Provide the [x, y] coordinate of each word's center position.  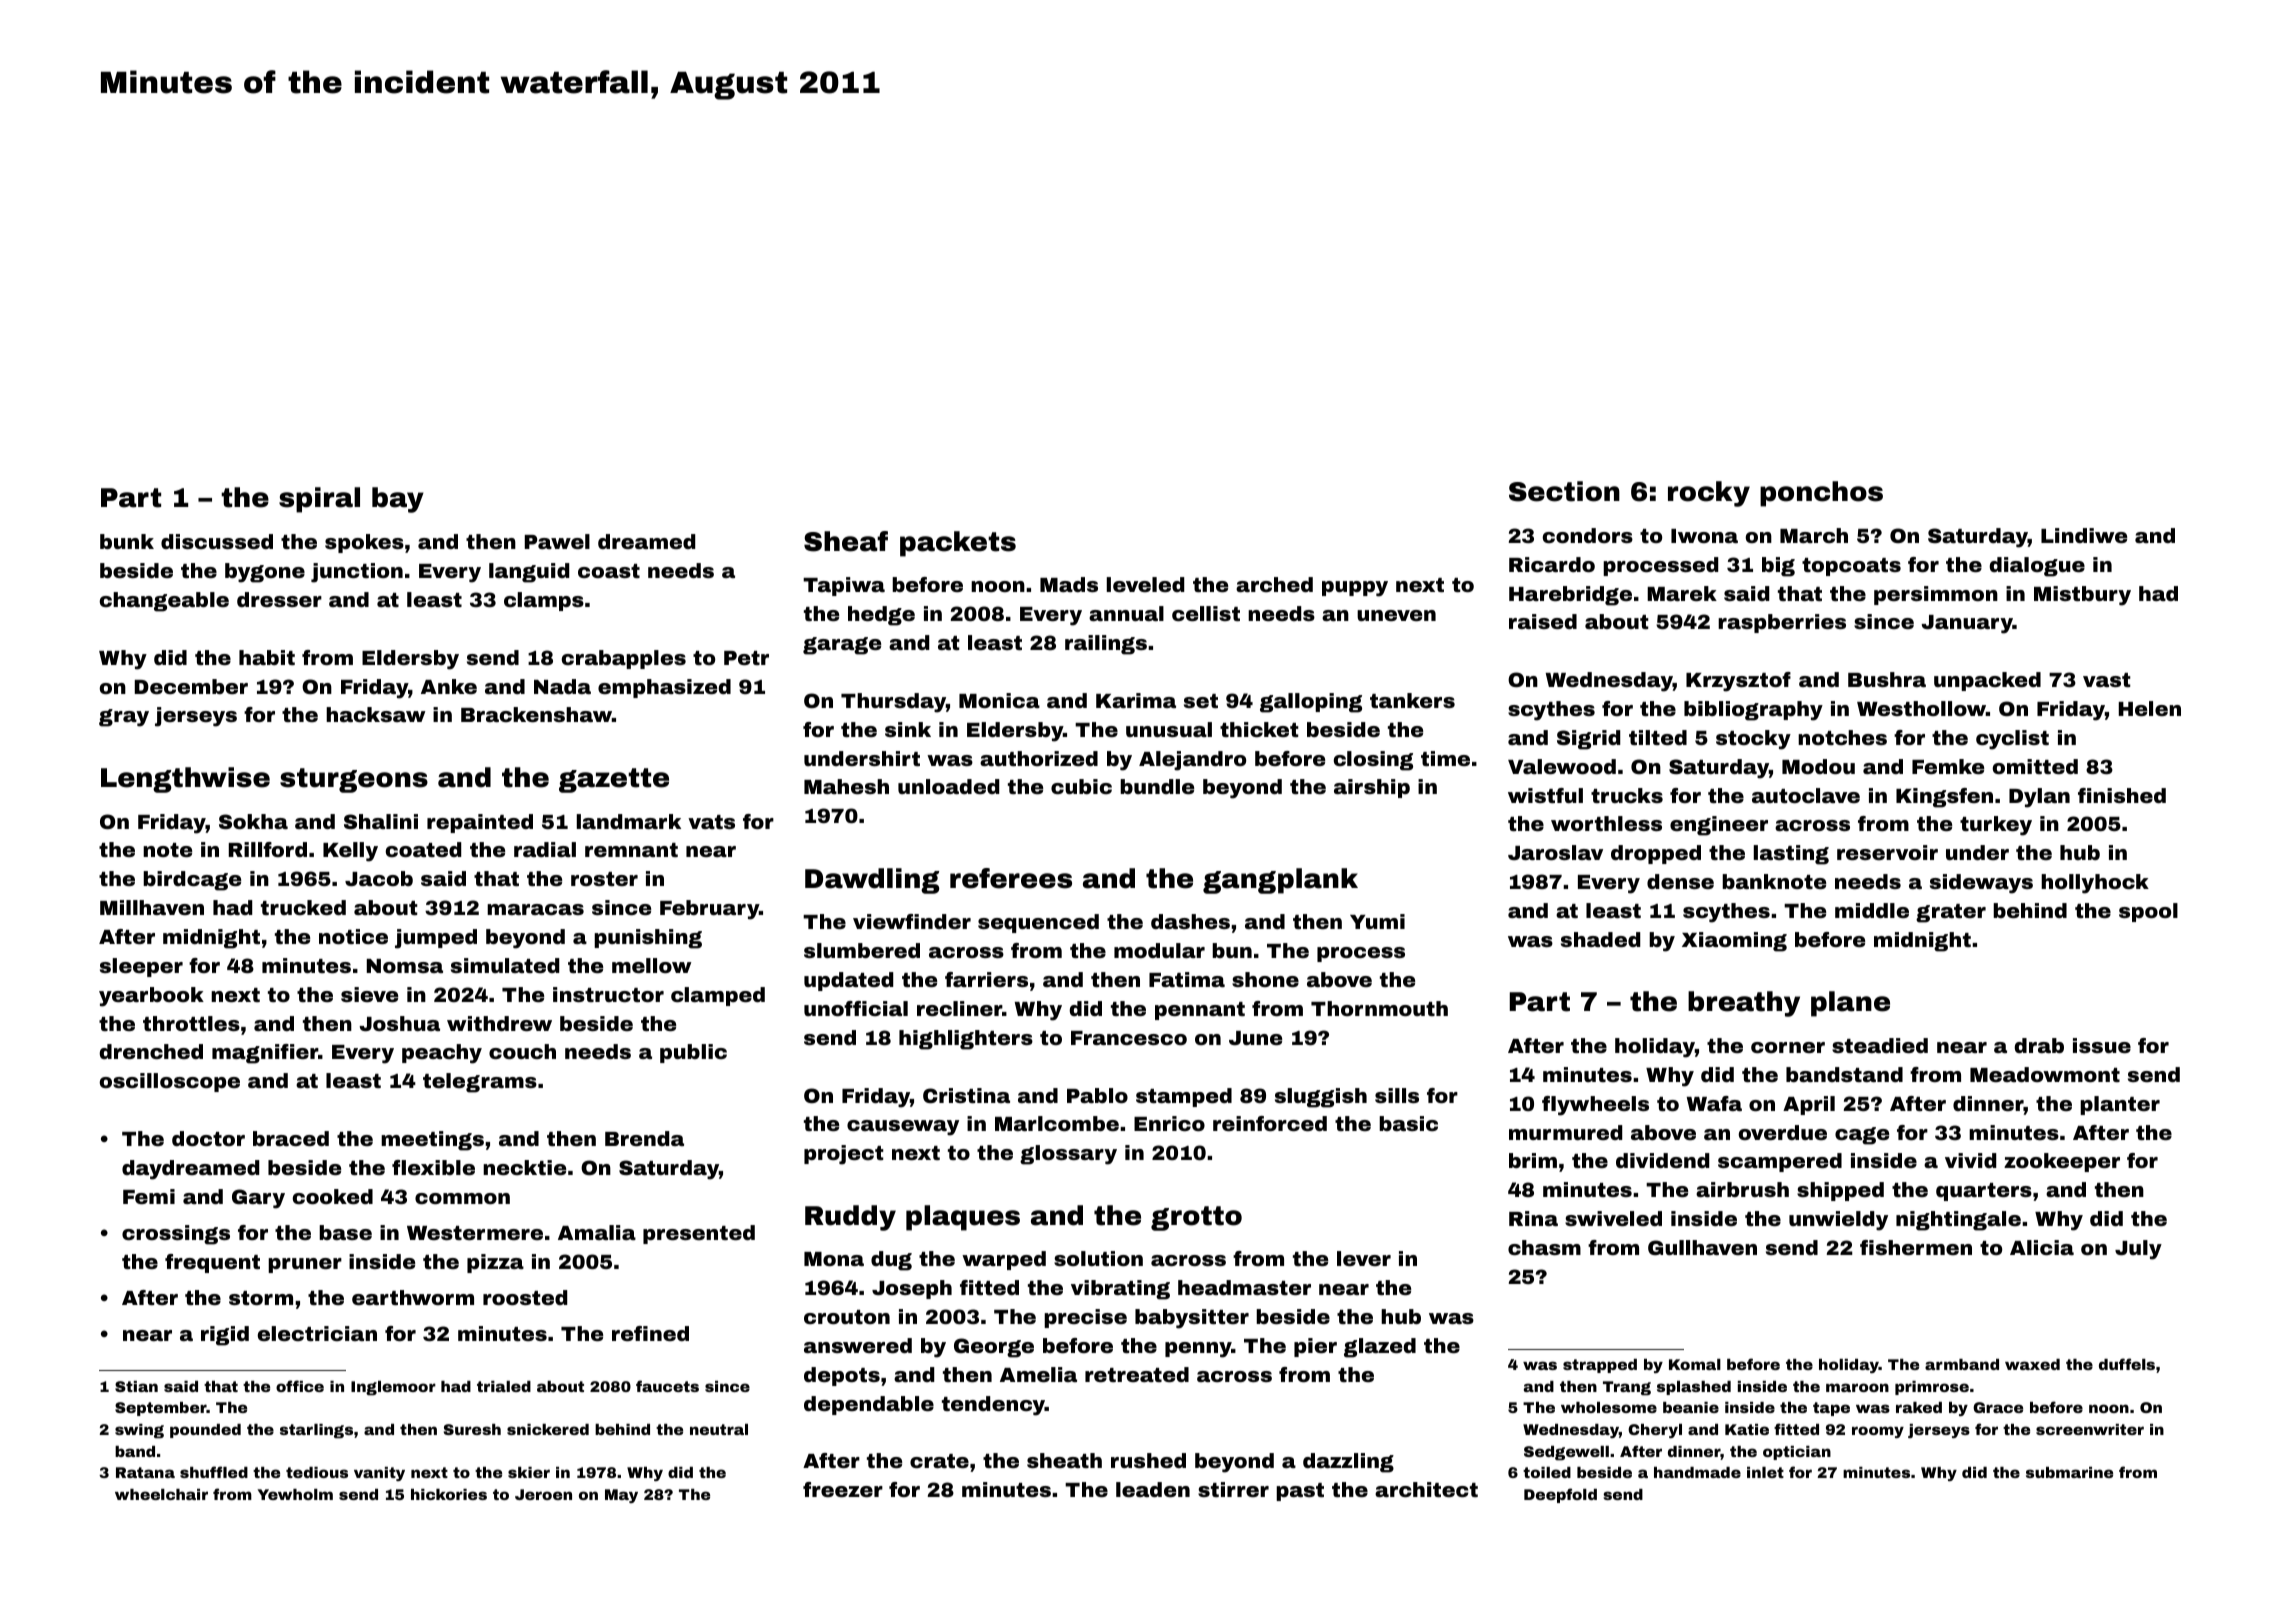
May [621, 1496]
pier [1315, 1347]
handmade [1697, 1472]
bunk [127, 541]
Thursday [893, 703]
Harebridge [1570, 596]
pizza [495, 1263]
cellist [1206, 613]
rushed [1148, 1460]
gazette [614, 780]
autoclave [1806, 795]
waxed [2032, 1364]
